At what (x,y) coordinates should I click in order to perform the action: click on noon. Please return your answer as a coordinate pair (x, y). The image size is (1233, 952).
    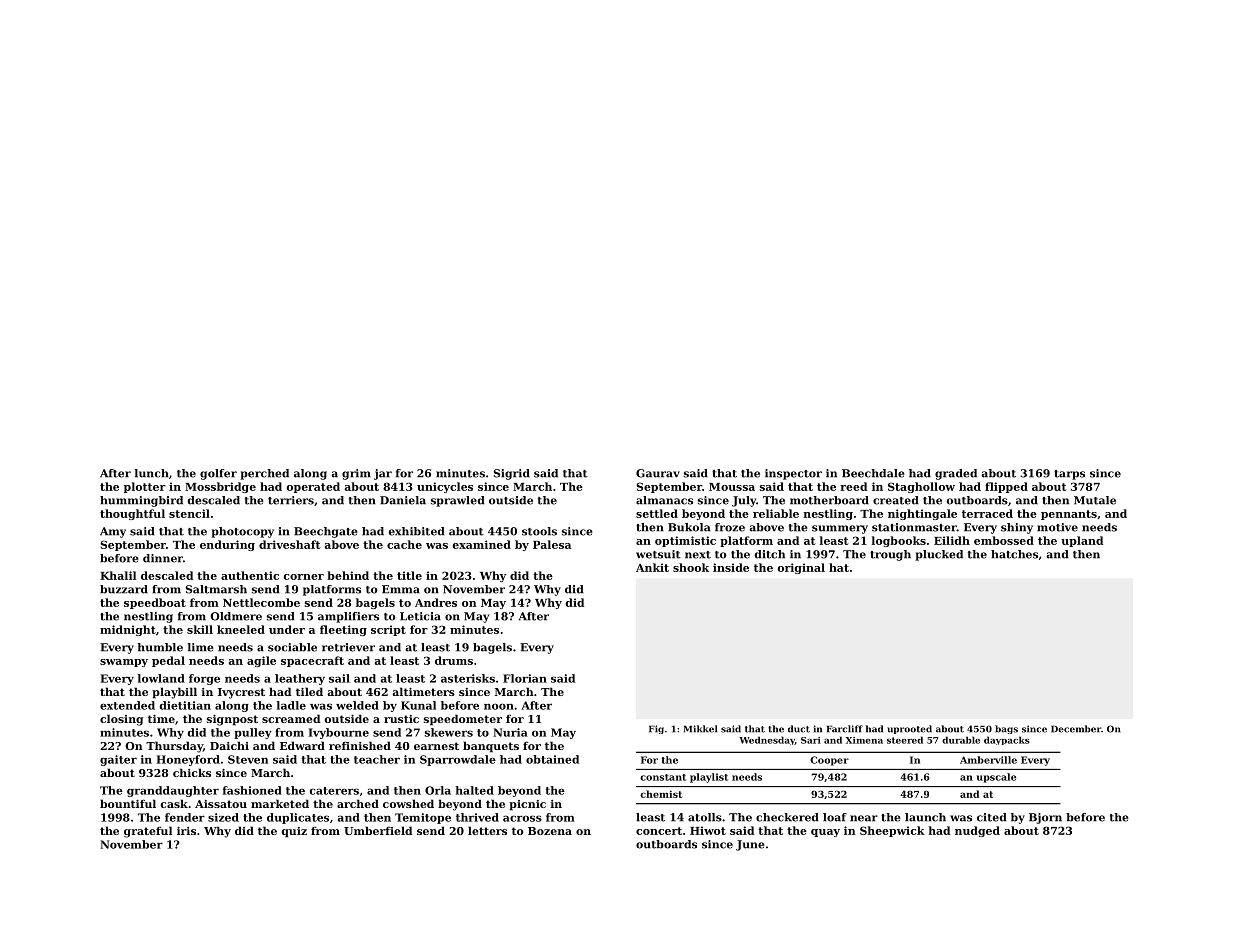
    Looking at the image, I should click on (499, 706).
